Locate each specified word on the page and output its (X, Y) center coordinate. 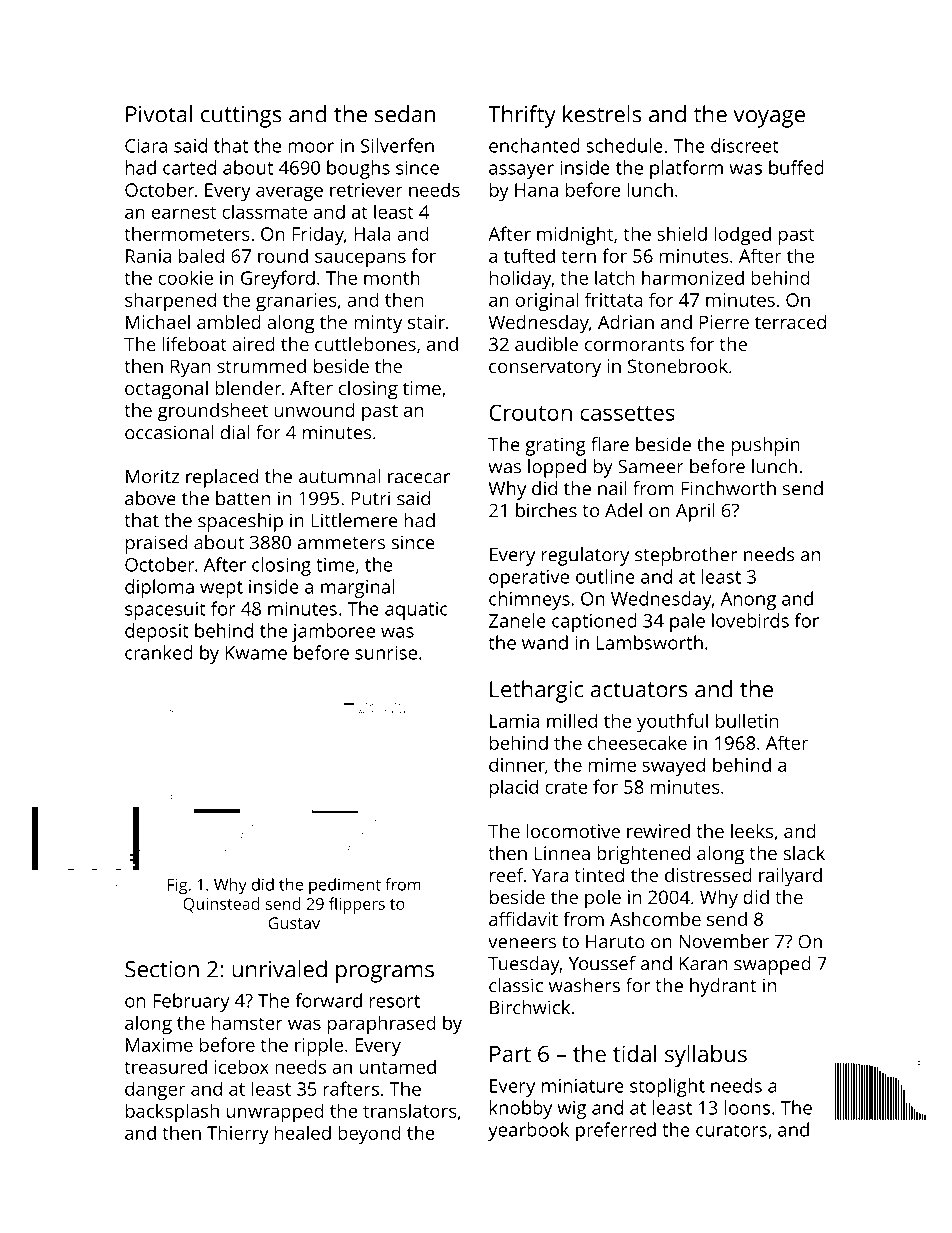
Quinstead (221, 905)
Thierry (238, 1134)
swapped (772, 965)
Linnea (562, 853)
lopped (557, 468)
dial (235, 432)
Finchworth (728, 488)
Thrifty (522, 116)
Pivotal (159, 114)
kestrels (602, 114)
